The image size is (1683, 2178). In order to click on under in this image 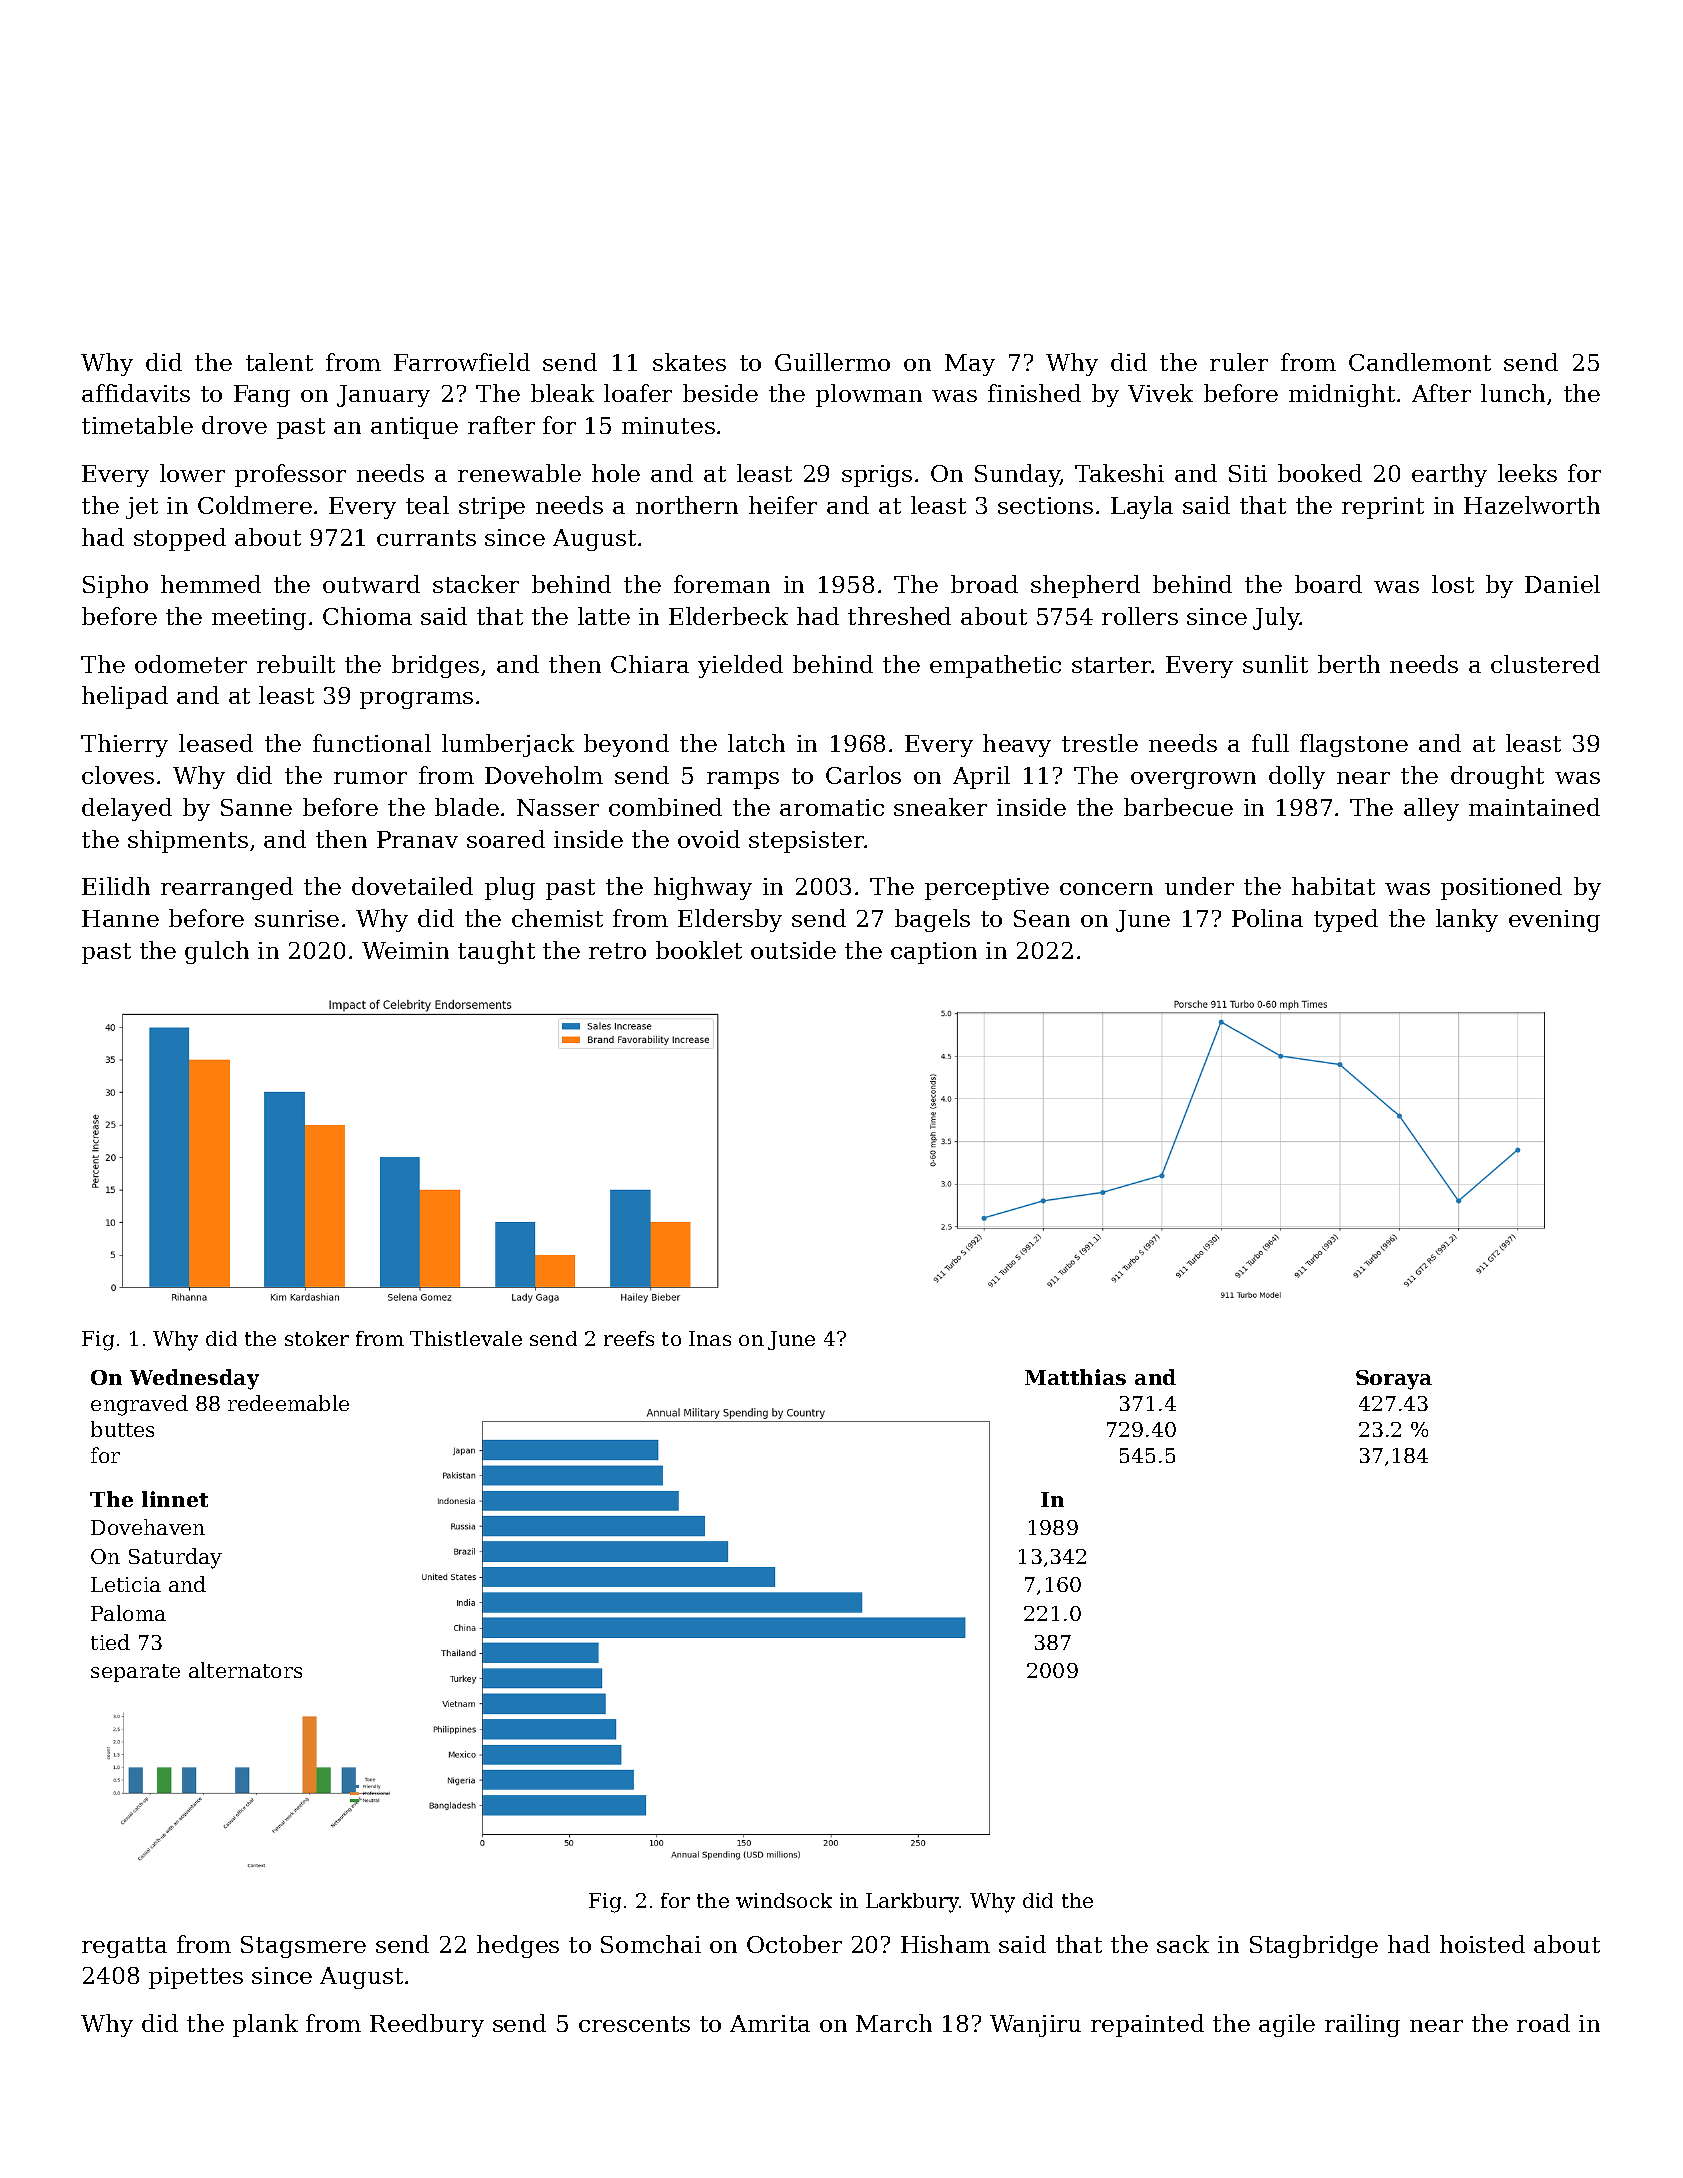, I will do `click(1199, 886)`.
